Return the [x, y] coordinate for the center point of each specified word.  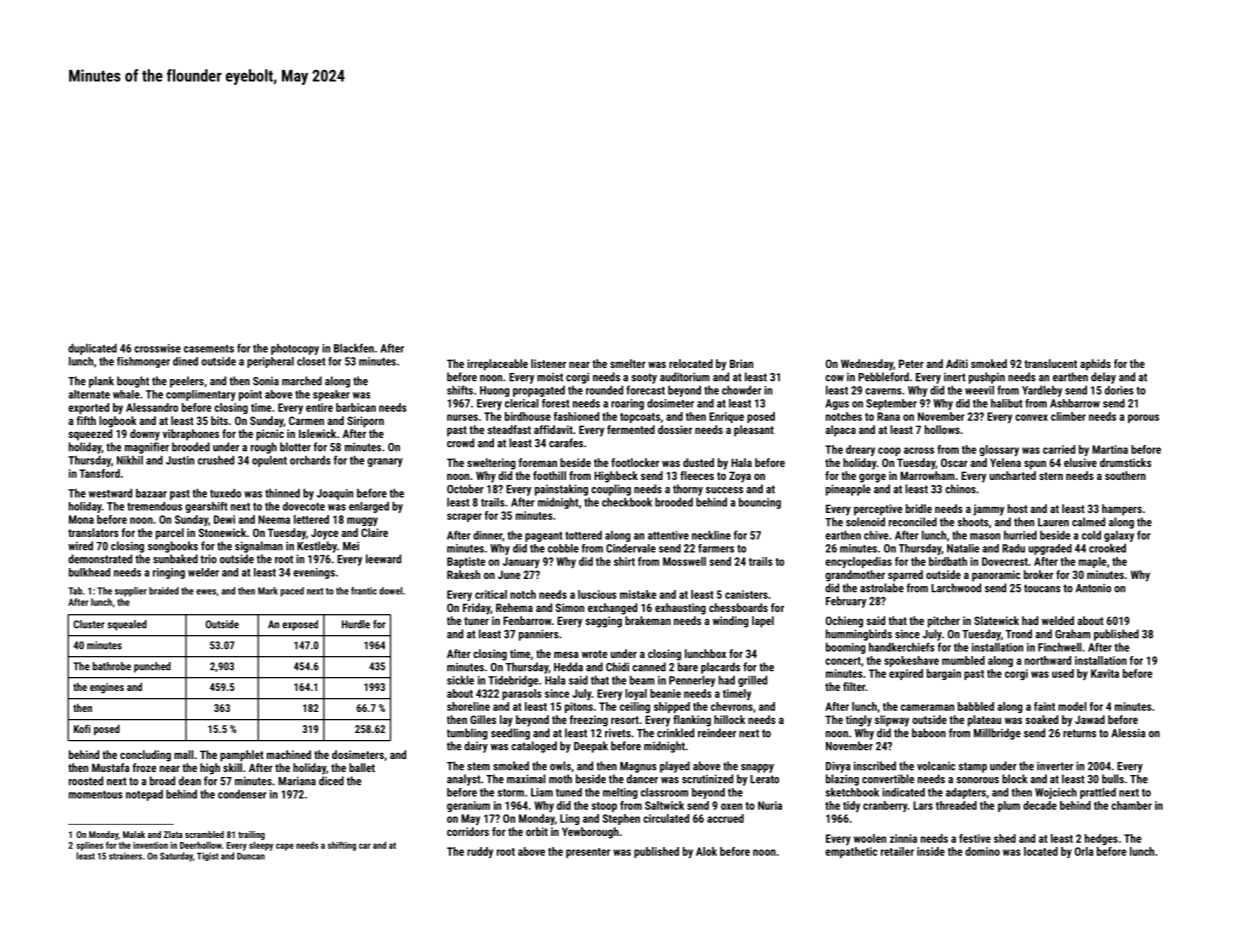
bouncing [760, 503]
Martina [1110, 449]
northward [1048, 660]
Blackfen [354, 348]
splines [89, 846]
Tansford [99, 473]
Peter [911, 363]
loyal [636, 694]
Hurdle [356, 624]
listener [548, 363]
